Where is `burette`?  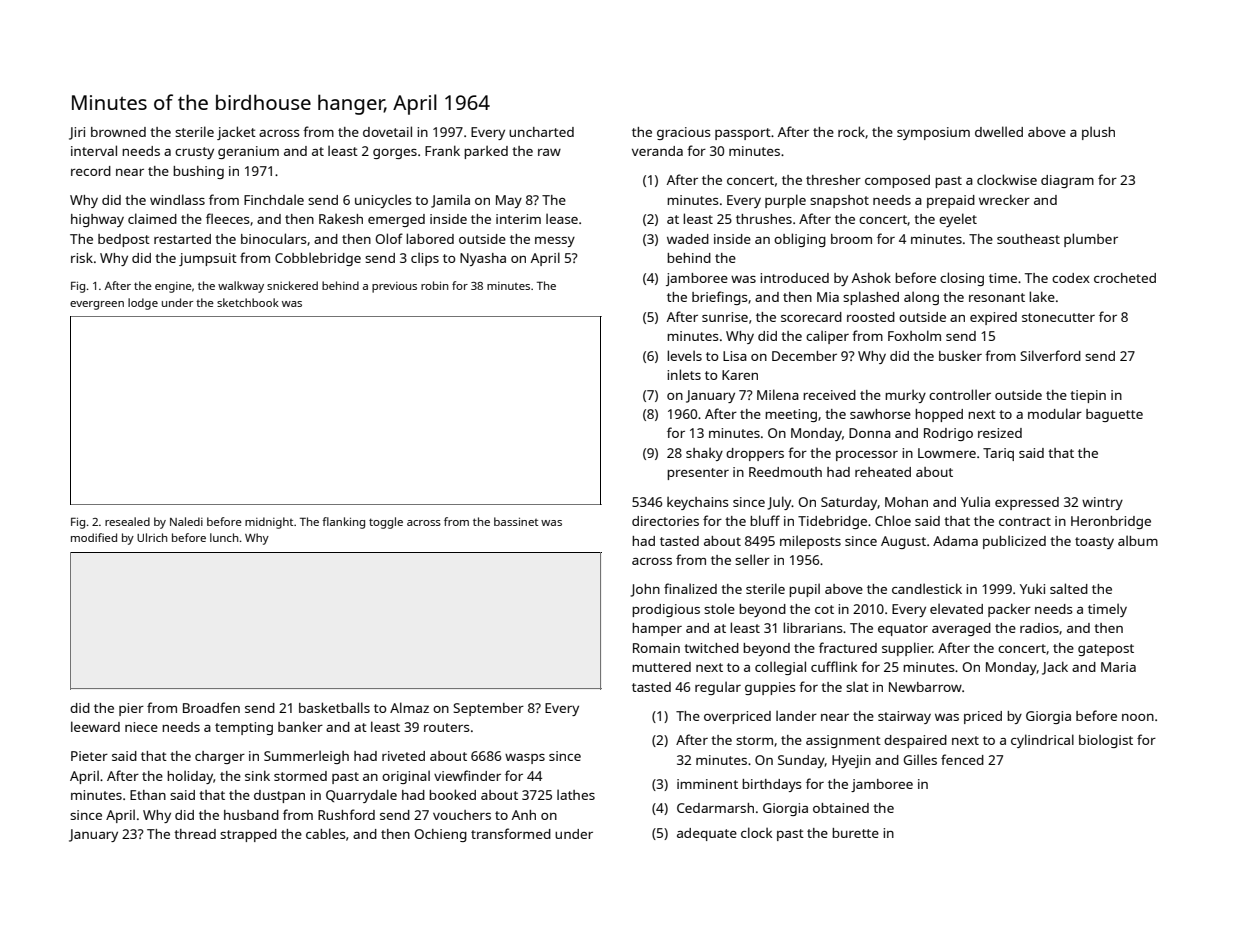
burette is located at coordinates (855, 833).
